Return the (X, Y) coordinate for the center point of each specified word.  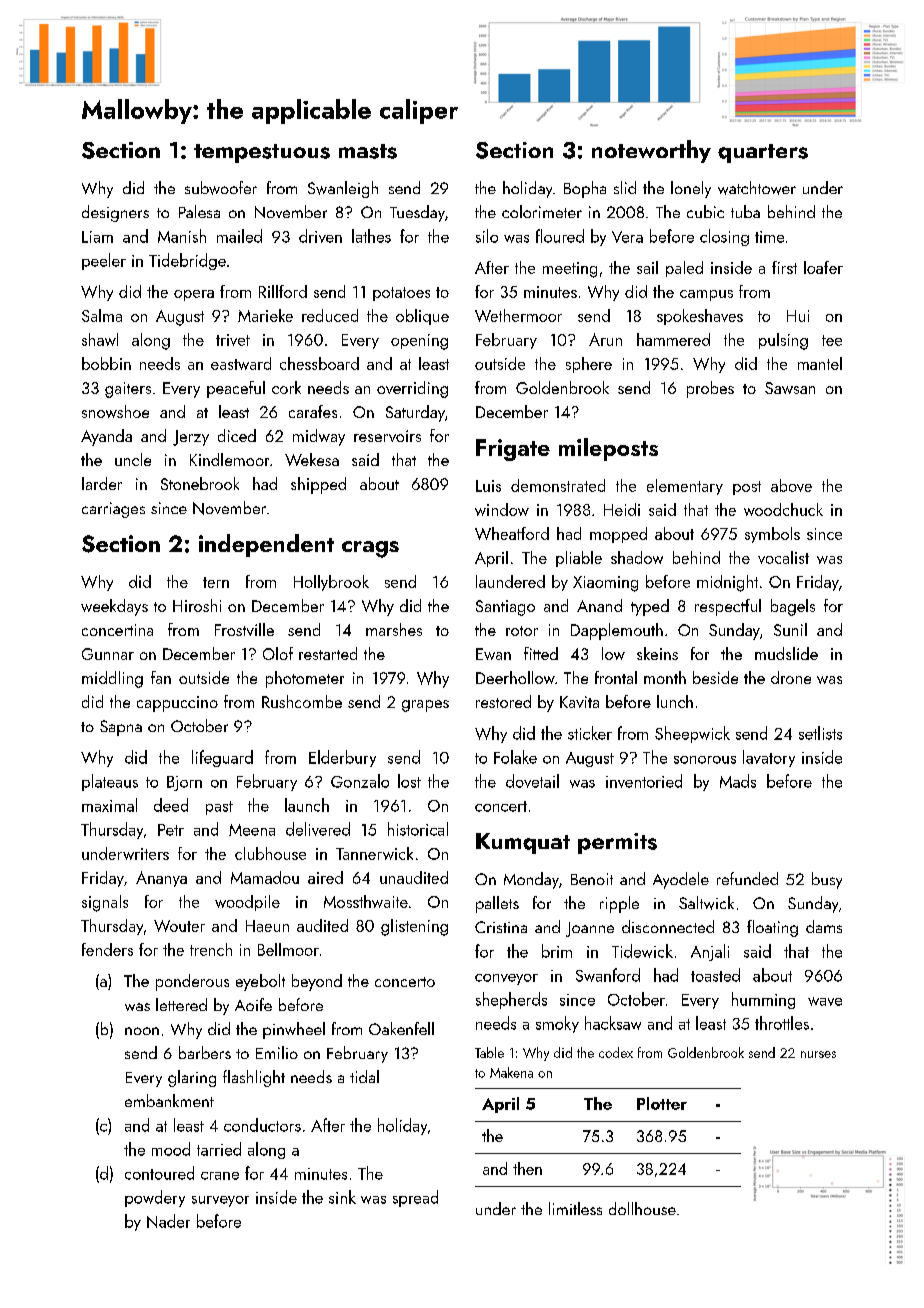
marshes (394, 629)
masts (368, 151)
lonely (691, 189)
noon (142, 1031)
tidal (364, 1076)
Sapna (121, 728)
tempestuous (262, 153)
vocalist (783, 557)
